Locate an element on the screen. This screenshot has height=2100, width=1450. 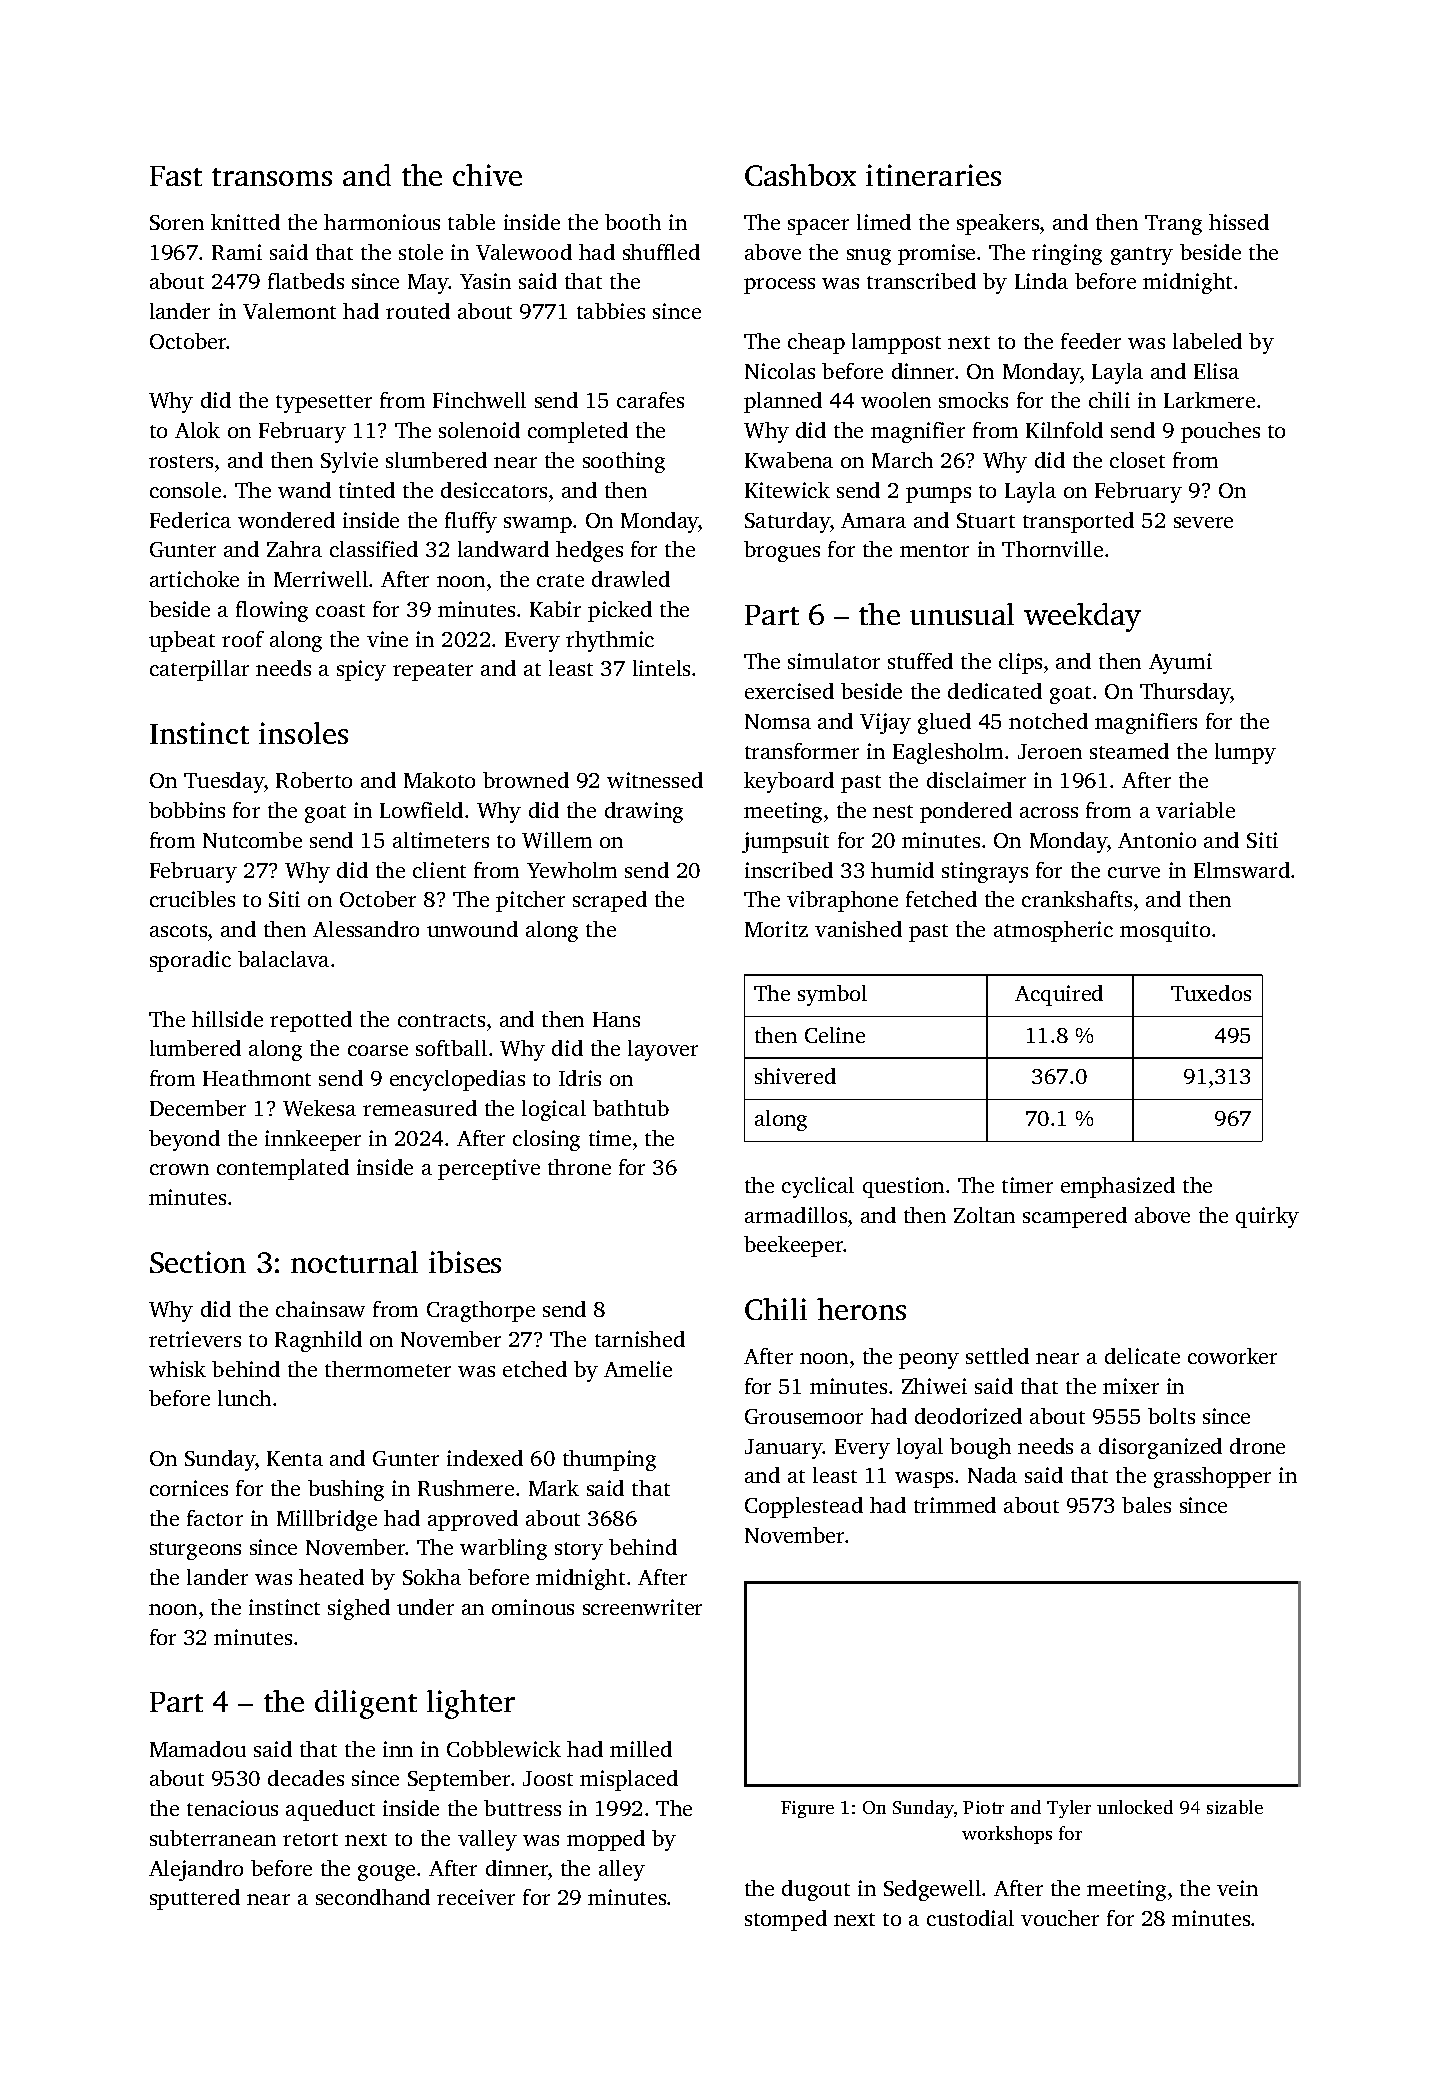
receiver is located at coordinates (476, 1897).
